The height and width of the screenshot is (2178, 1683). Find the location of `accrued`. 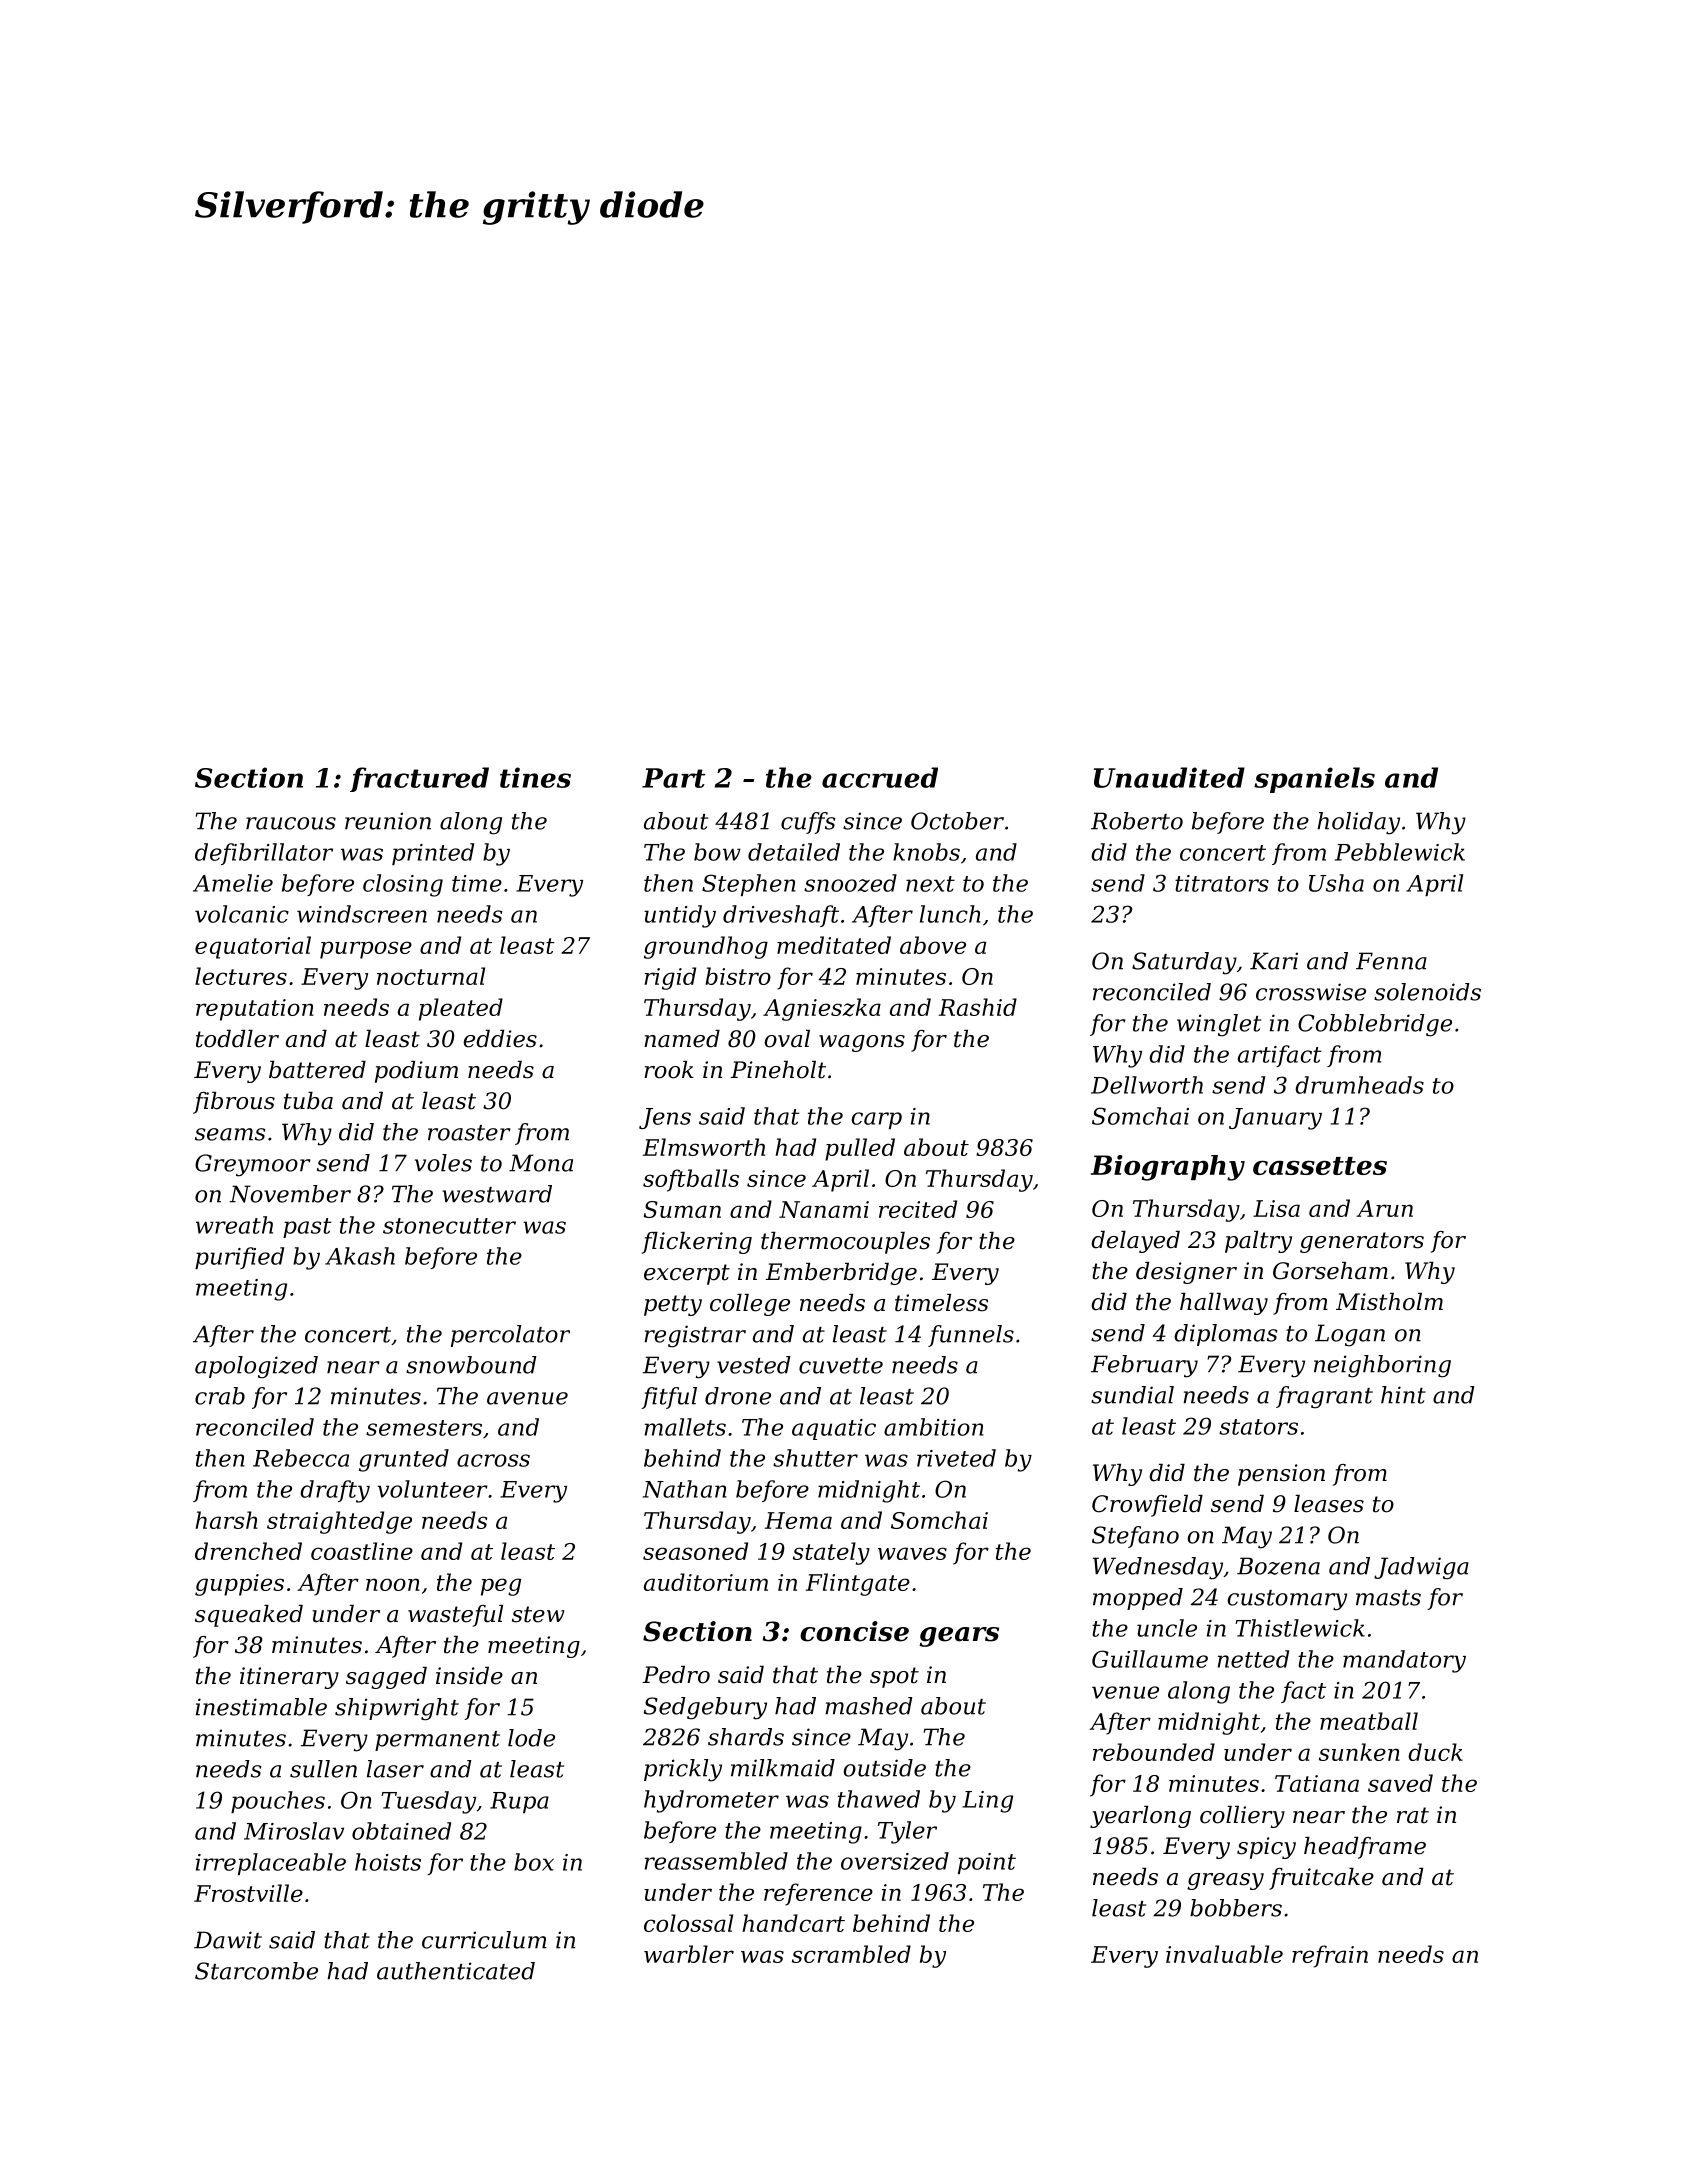

accrued is located at coordinates (880, 777).
